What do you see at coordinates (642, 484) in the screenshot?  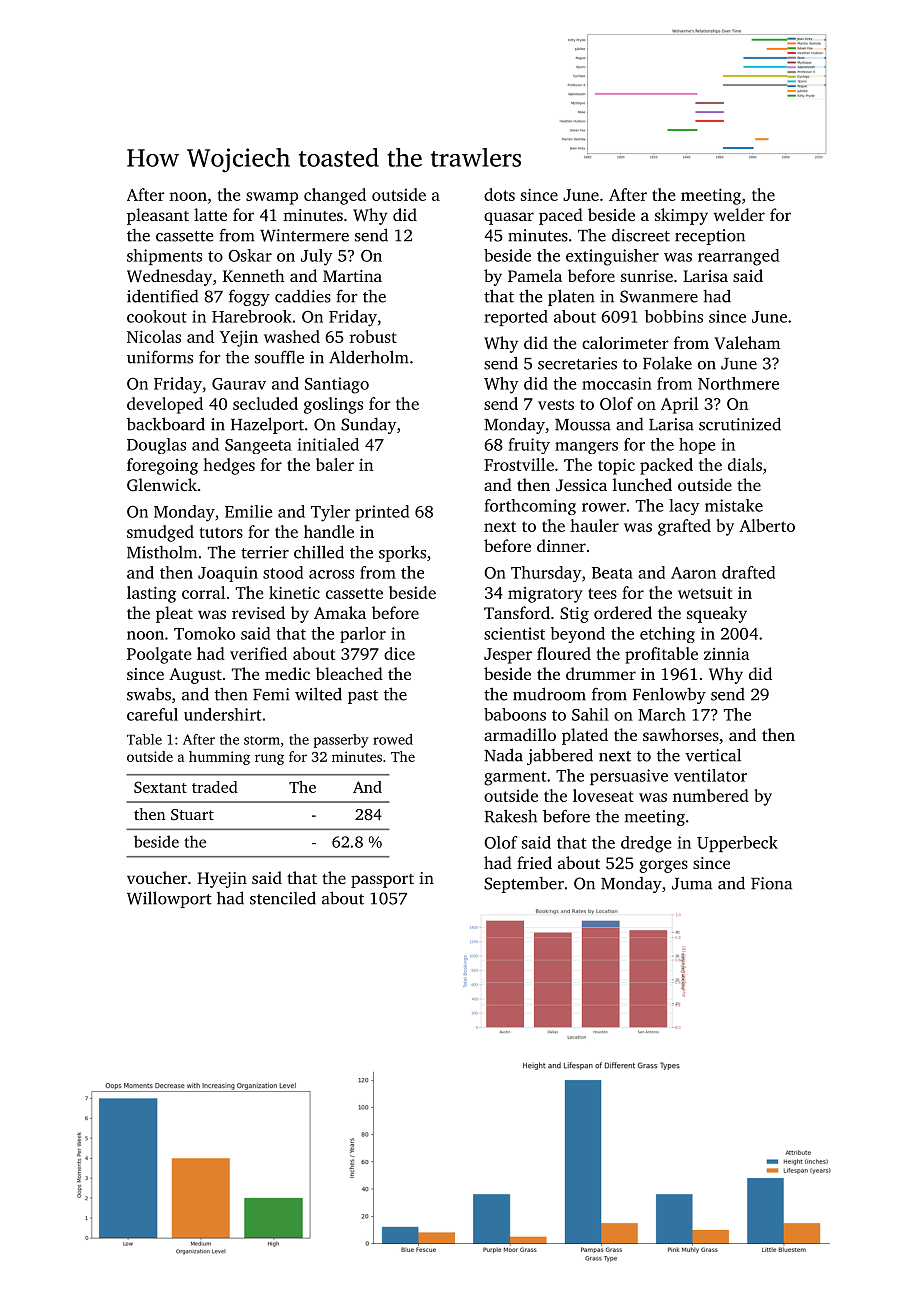 I see `lunched` at bounding box center [642, 484].
